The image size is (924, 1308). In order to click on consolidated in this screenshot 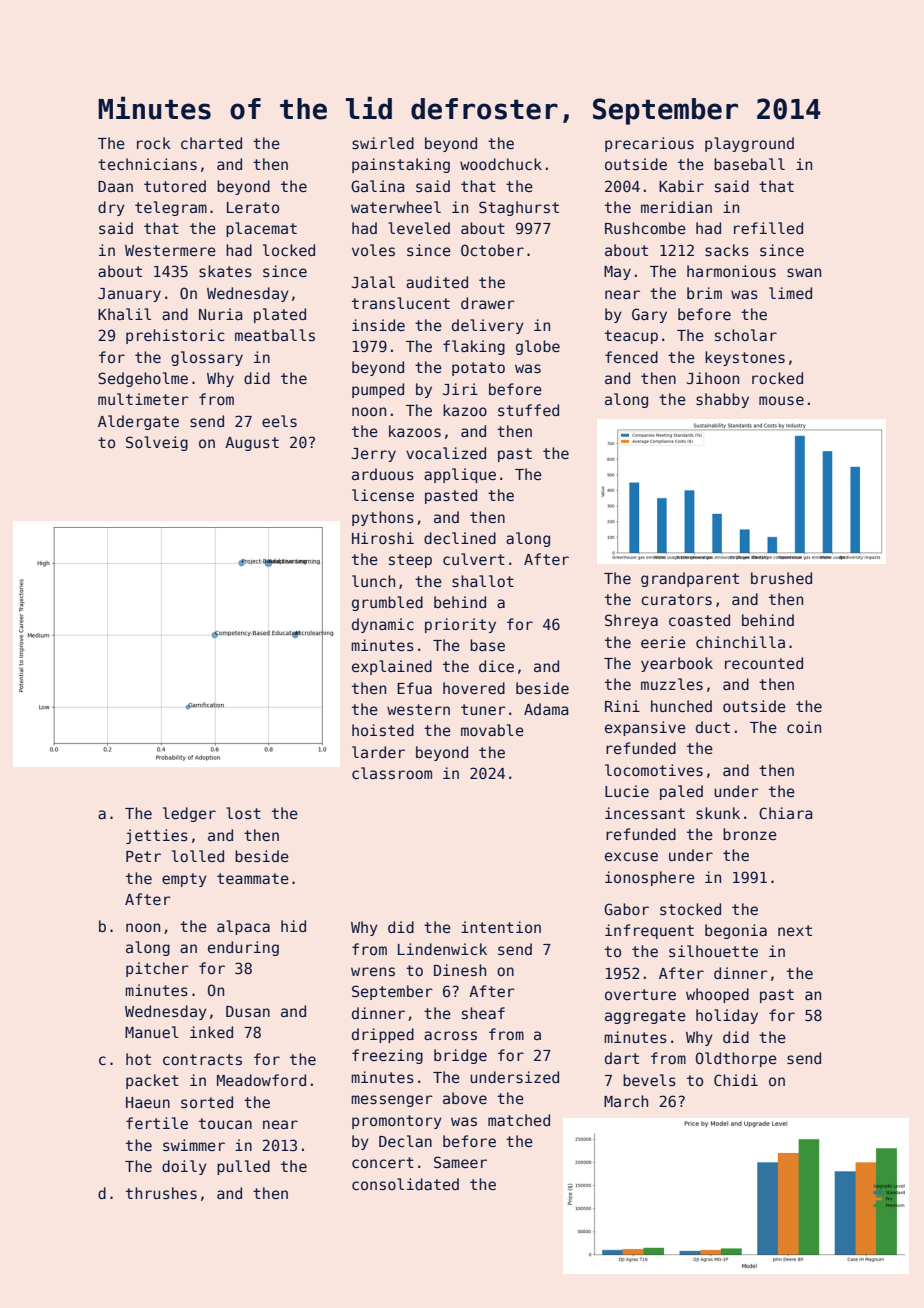, I will do `click(405, 1184)`.
